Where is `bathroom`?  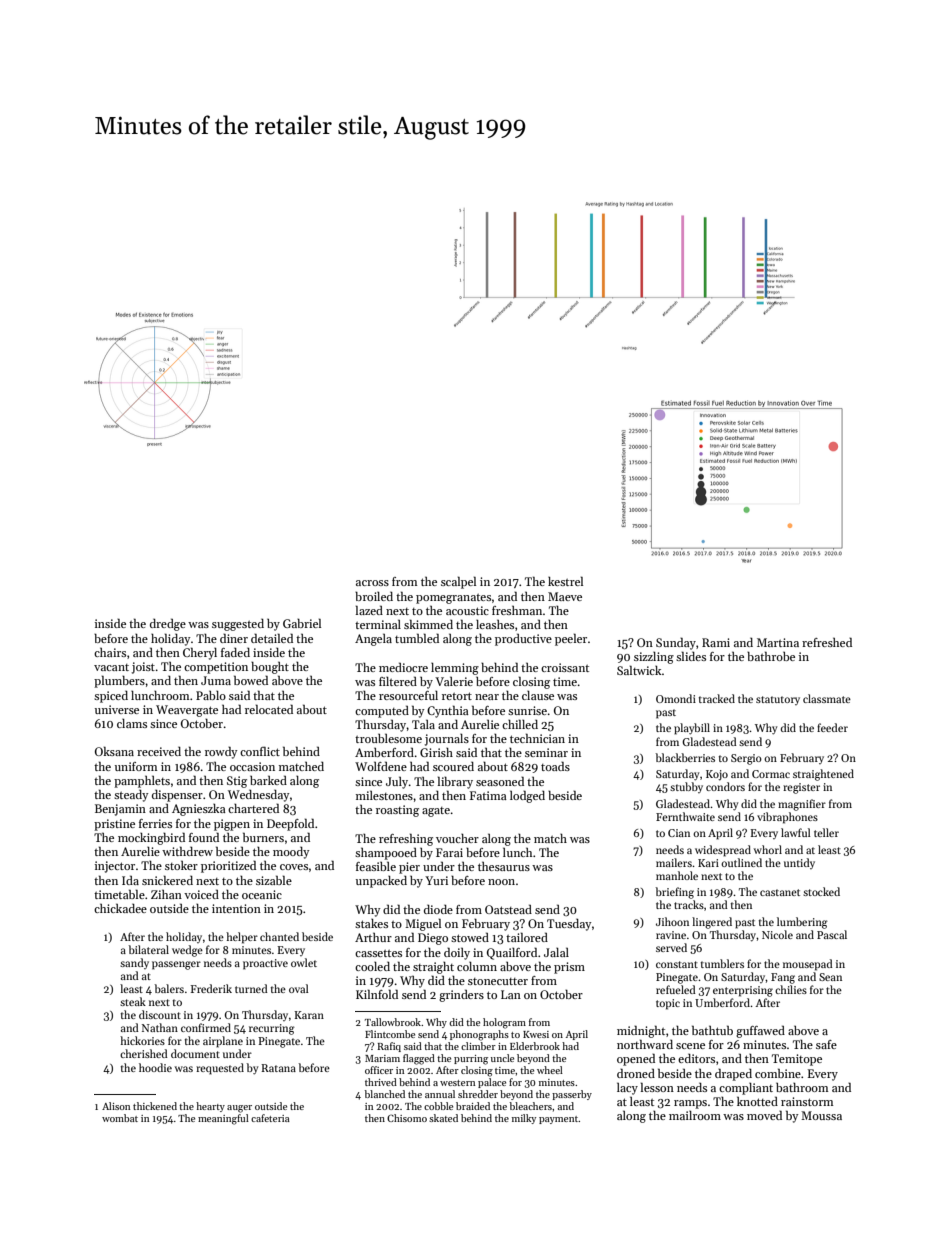 bathroom is located at coordinates (802, 1087).
